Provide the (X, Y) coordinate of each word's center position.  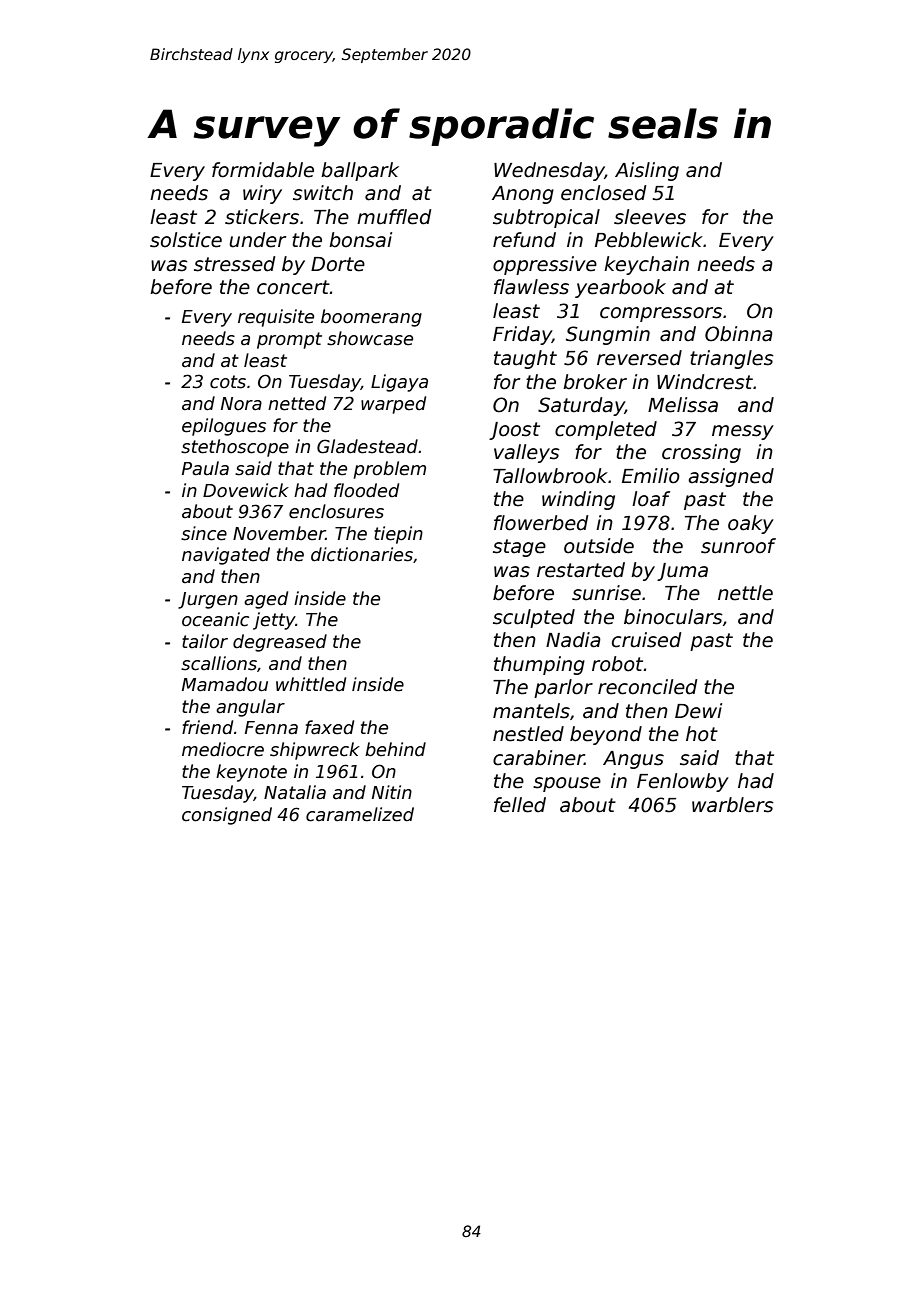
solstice (186, 240)
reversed (639, 358)
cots (228, 382)
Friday (522, 335)
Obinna (739, 334)
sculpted (534, 618)
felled (520, 805)
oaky (751, 524)
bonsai (360, 240)
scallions (219, 663)
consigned (227, 816)
